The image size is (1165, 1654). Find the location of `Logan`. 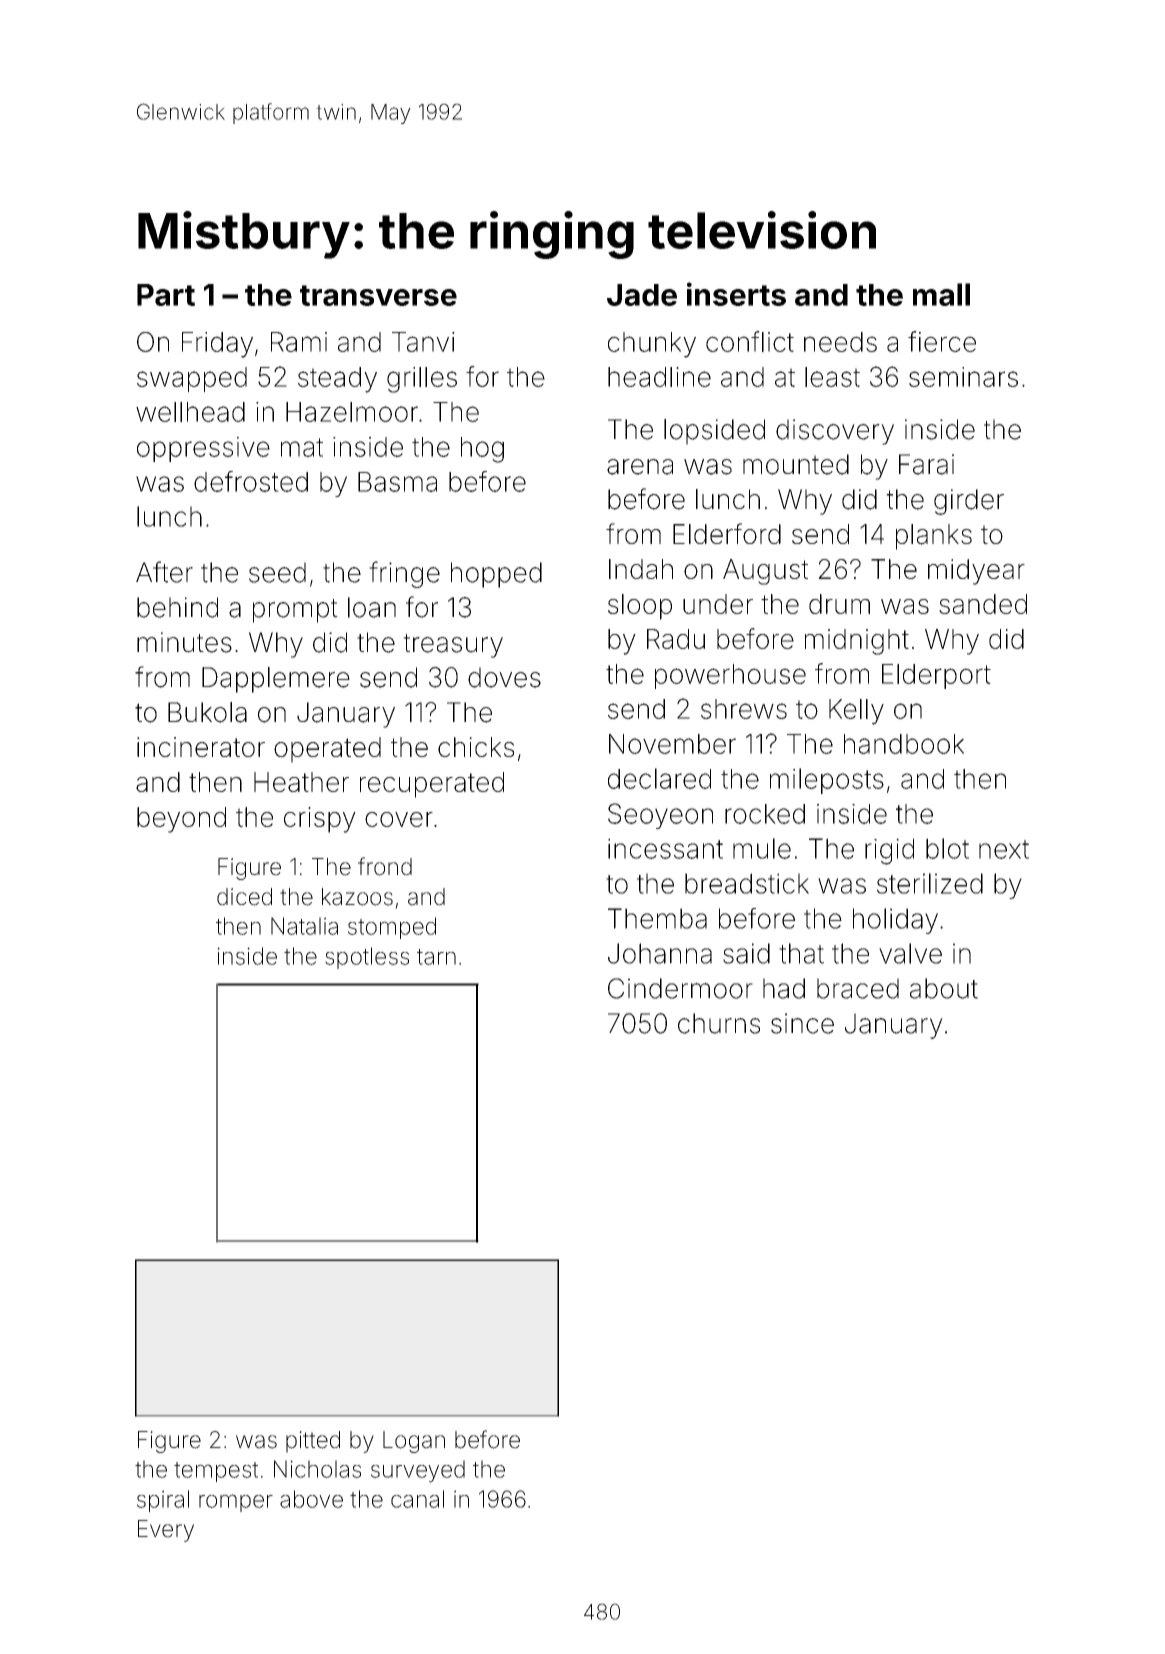

Logan is located at coordinates (414, 1442).
